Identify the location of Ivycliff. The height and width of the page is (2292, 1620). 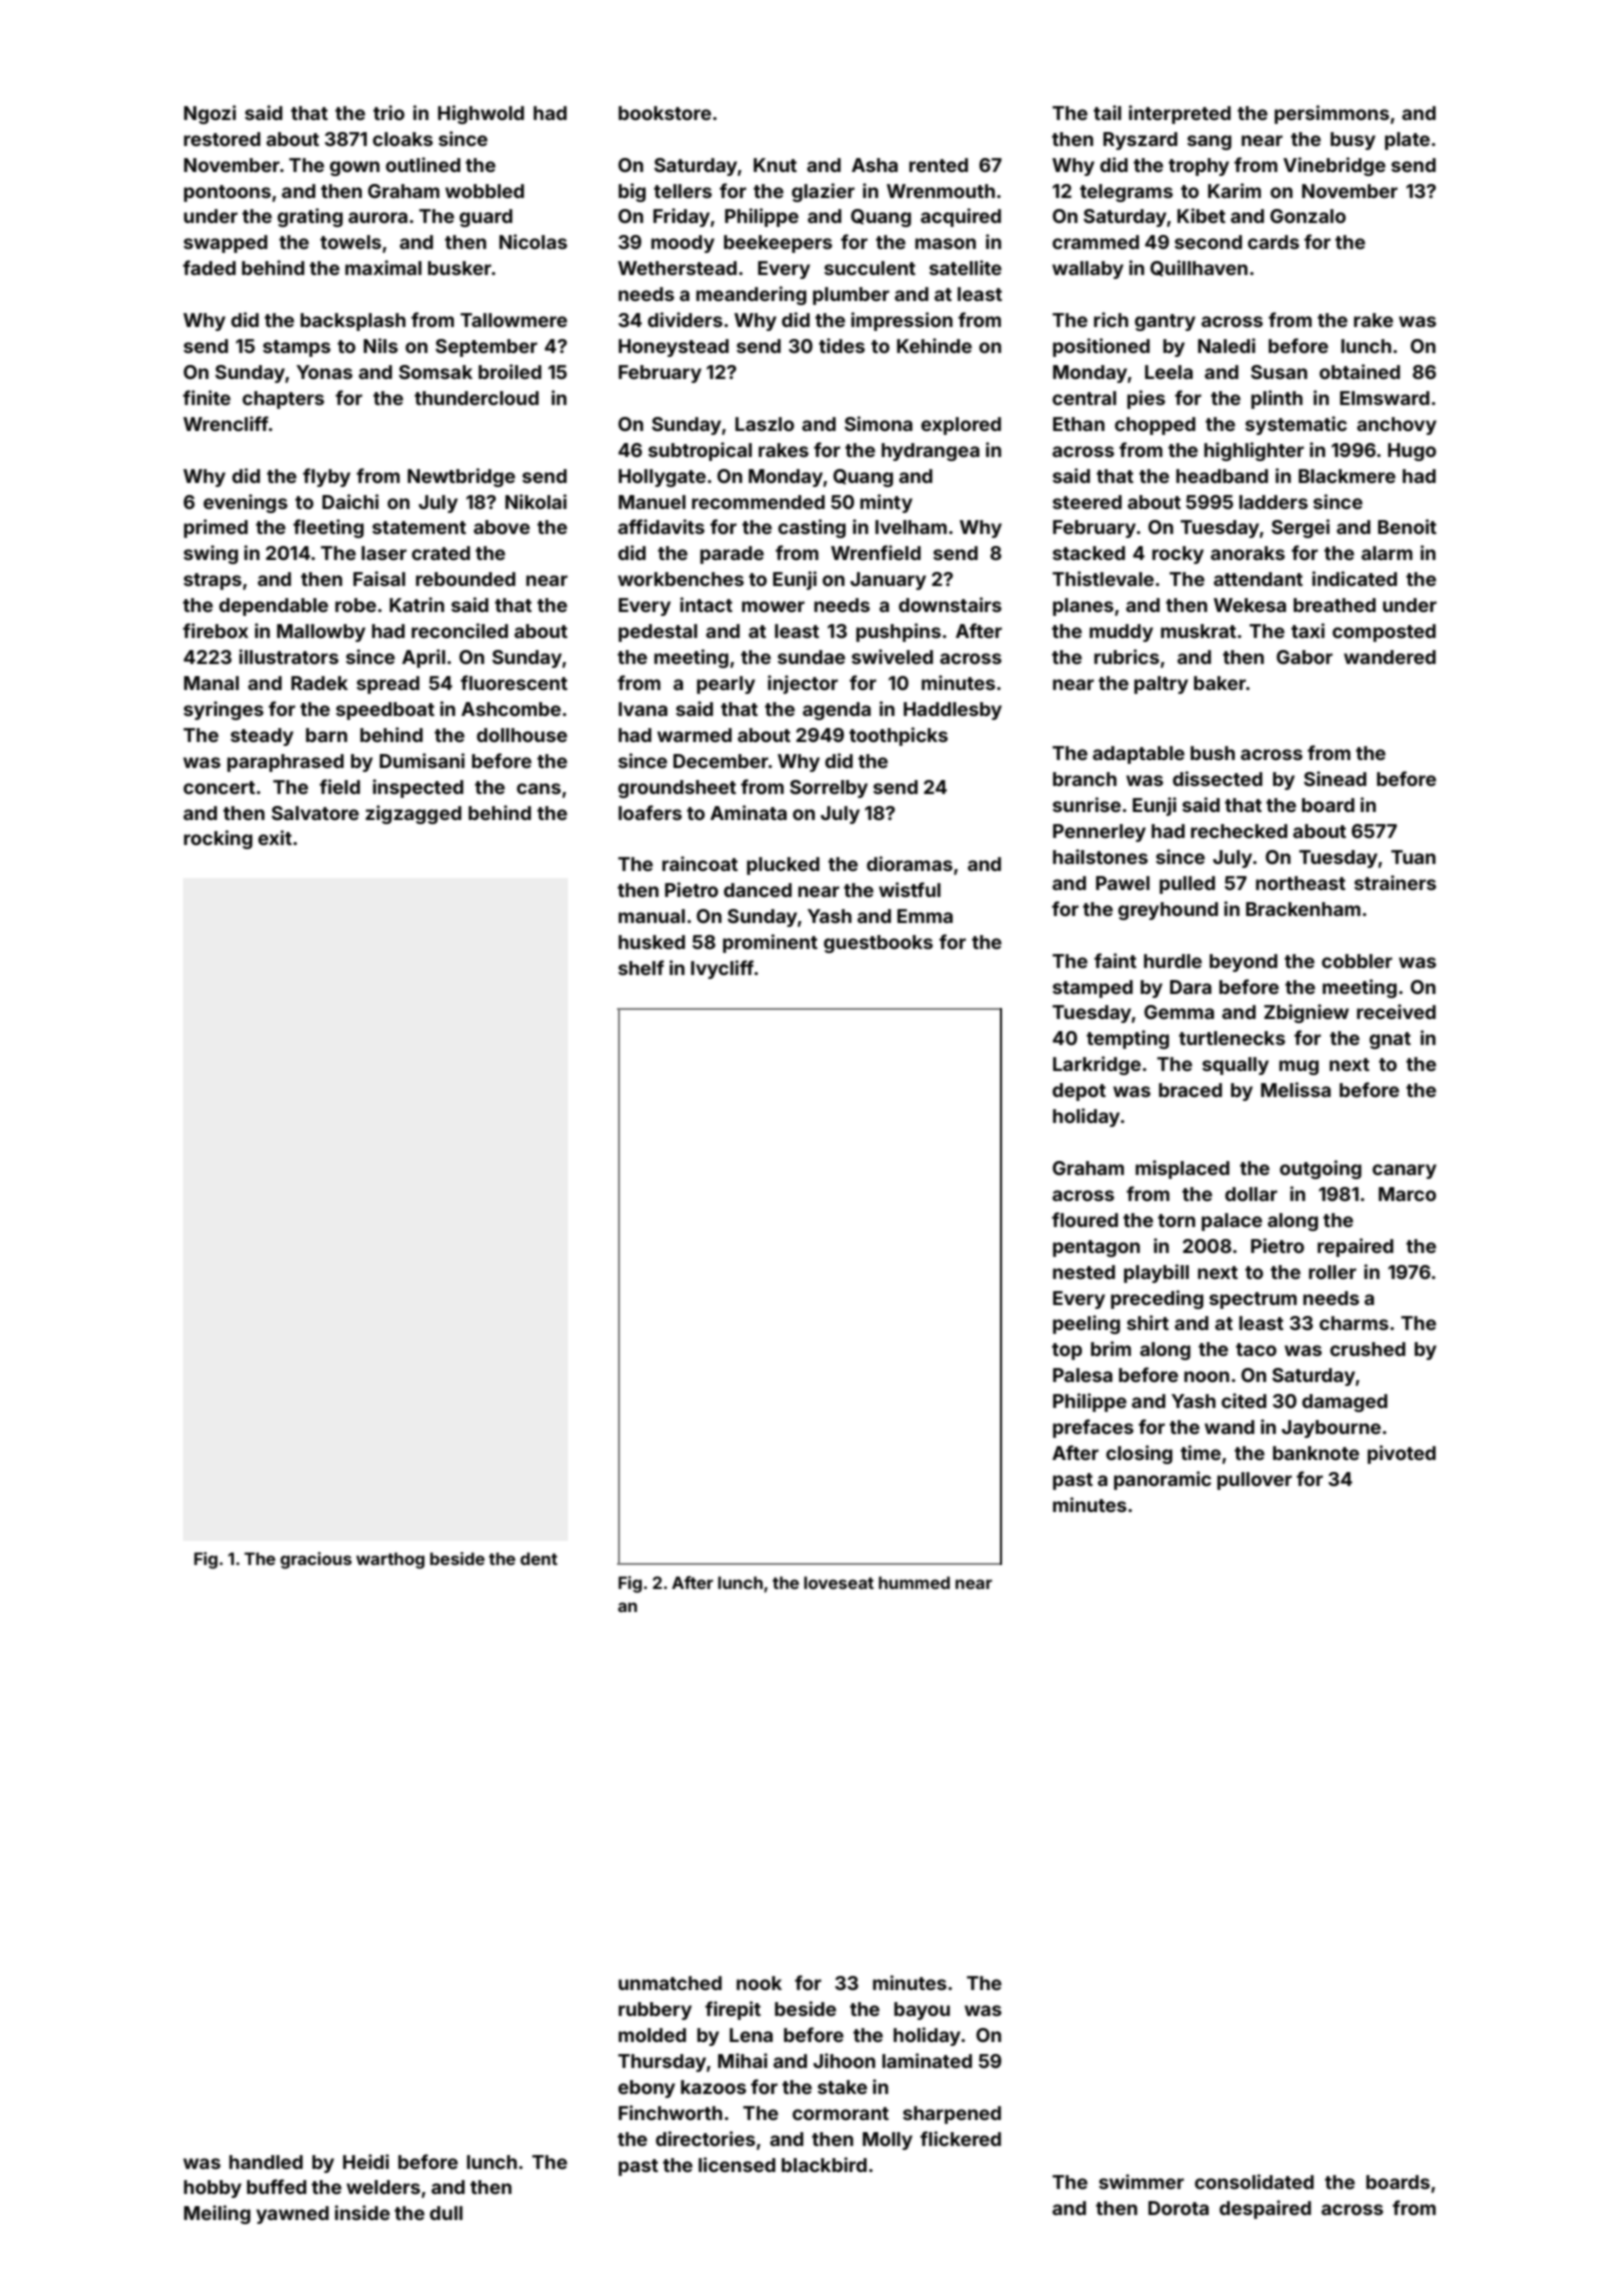
(722, 969).
